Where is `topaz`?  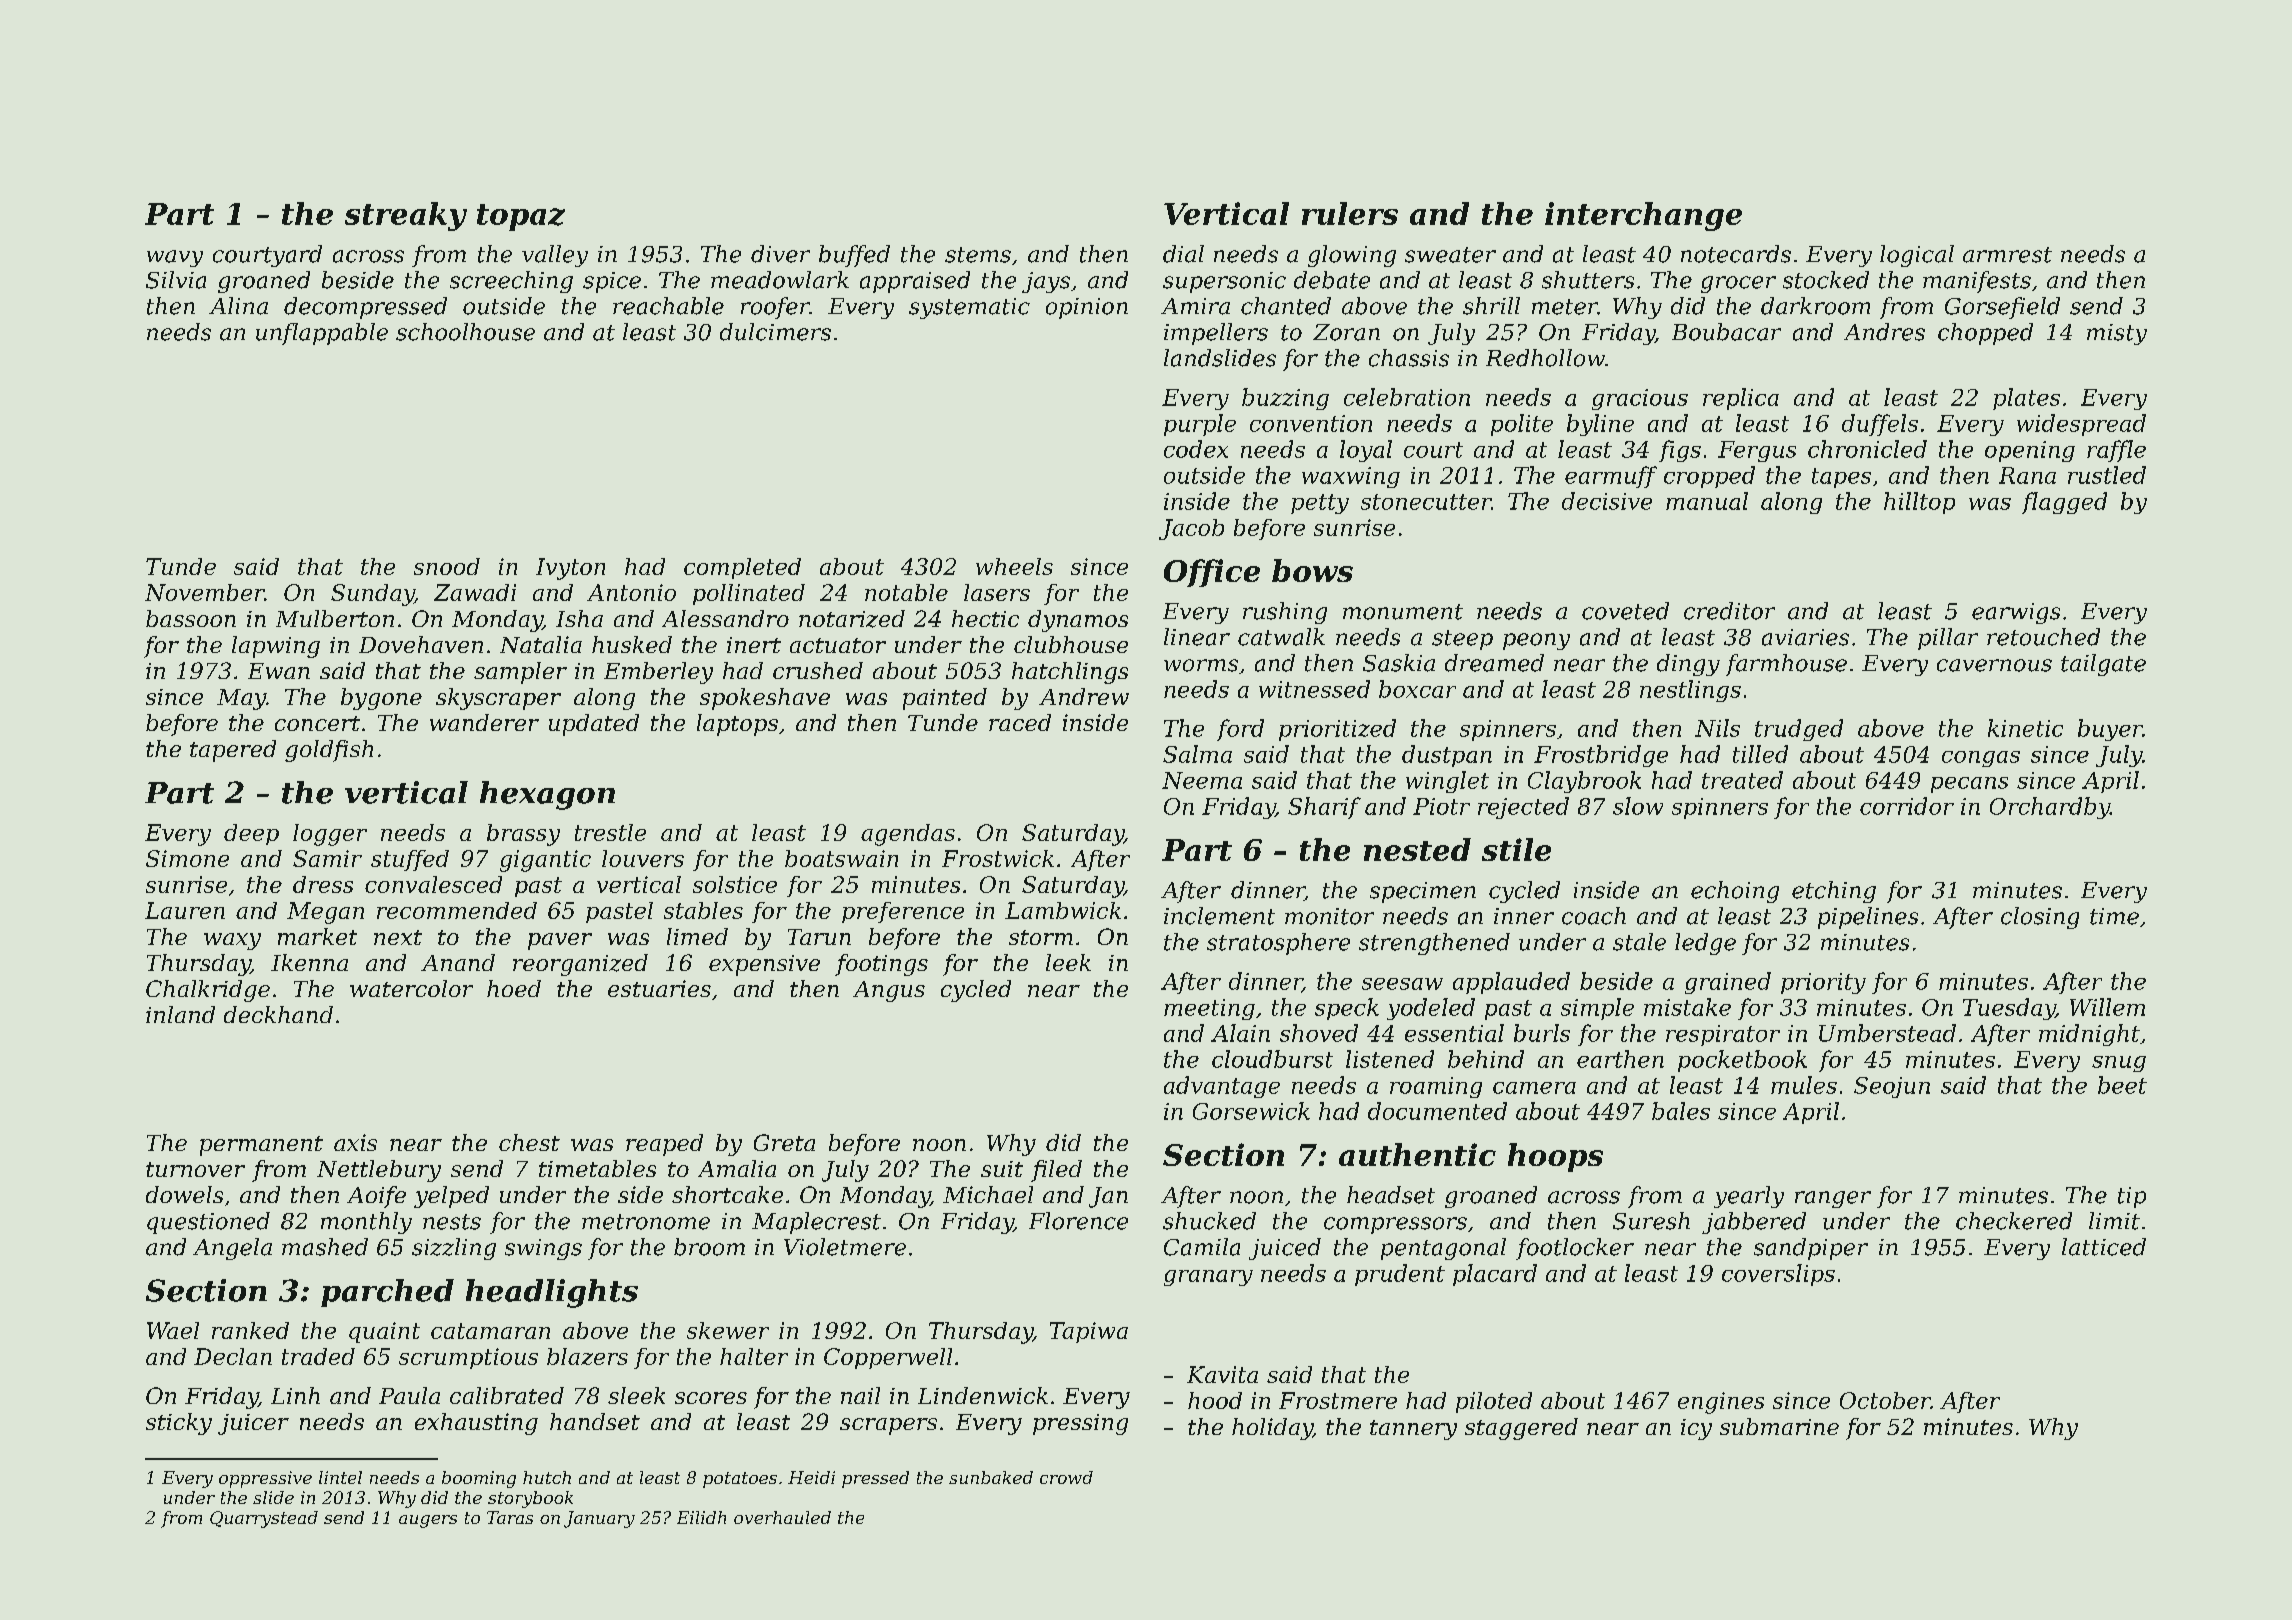
topaz is located at coordinates (521, 217).
